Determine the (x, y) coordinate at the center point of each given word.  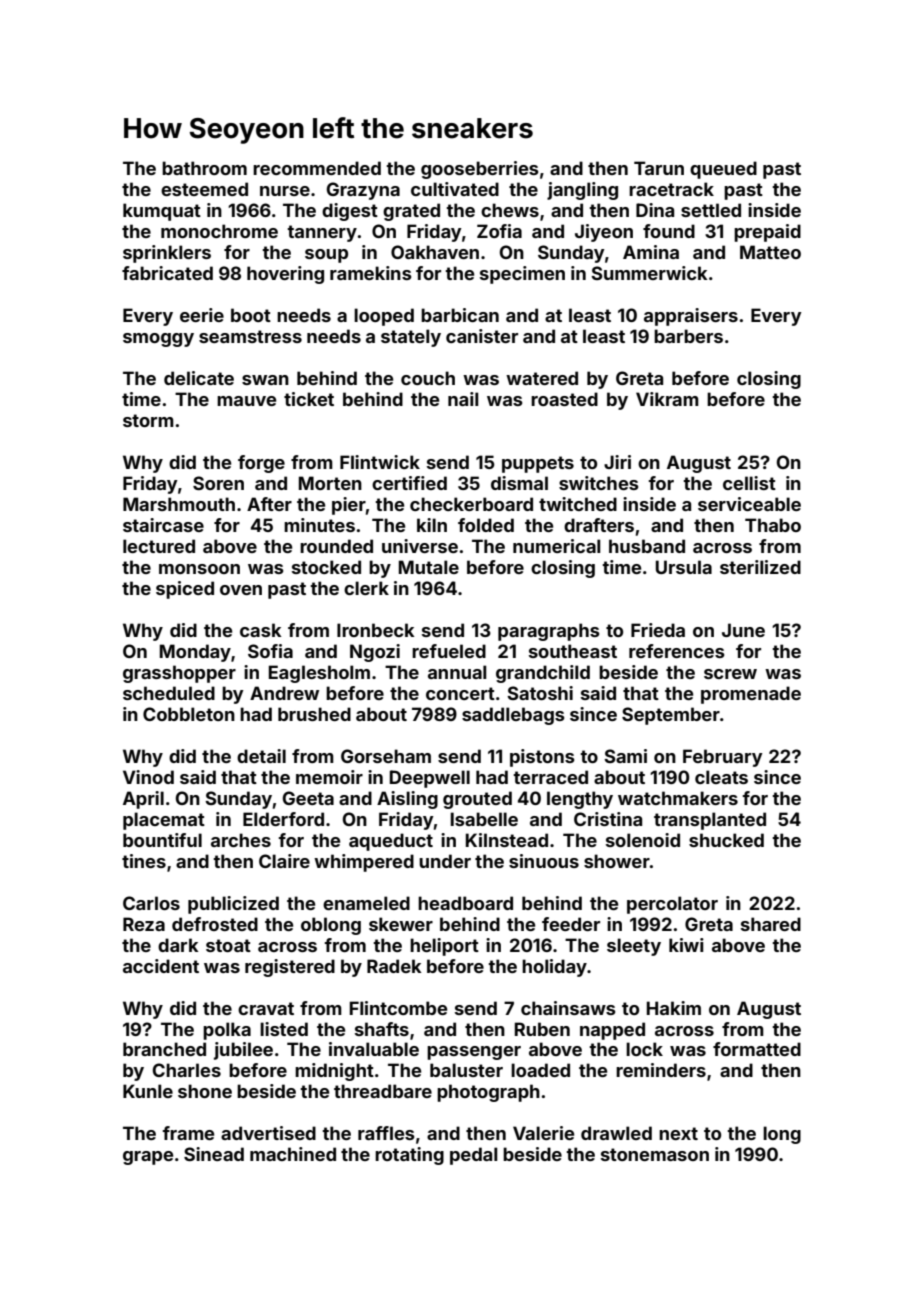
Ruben (542, 1029)
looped (384, 317)
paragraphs (549, 632)
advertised (268, 1133)
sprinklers (167, 254)
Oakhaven (435, 252)
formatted (757, 1049)
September (671, 716)
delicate (199, 378)
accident (161, 966)
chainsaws (568, 1008)
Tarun (659, 168)
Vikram (667, 399)
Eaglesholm (319, 674)
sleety (634, 947)
